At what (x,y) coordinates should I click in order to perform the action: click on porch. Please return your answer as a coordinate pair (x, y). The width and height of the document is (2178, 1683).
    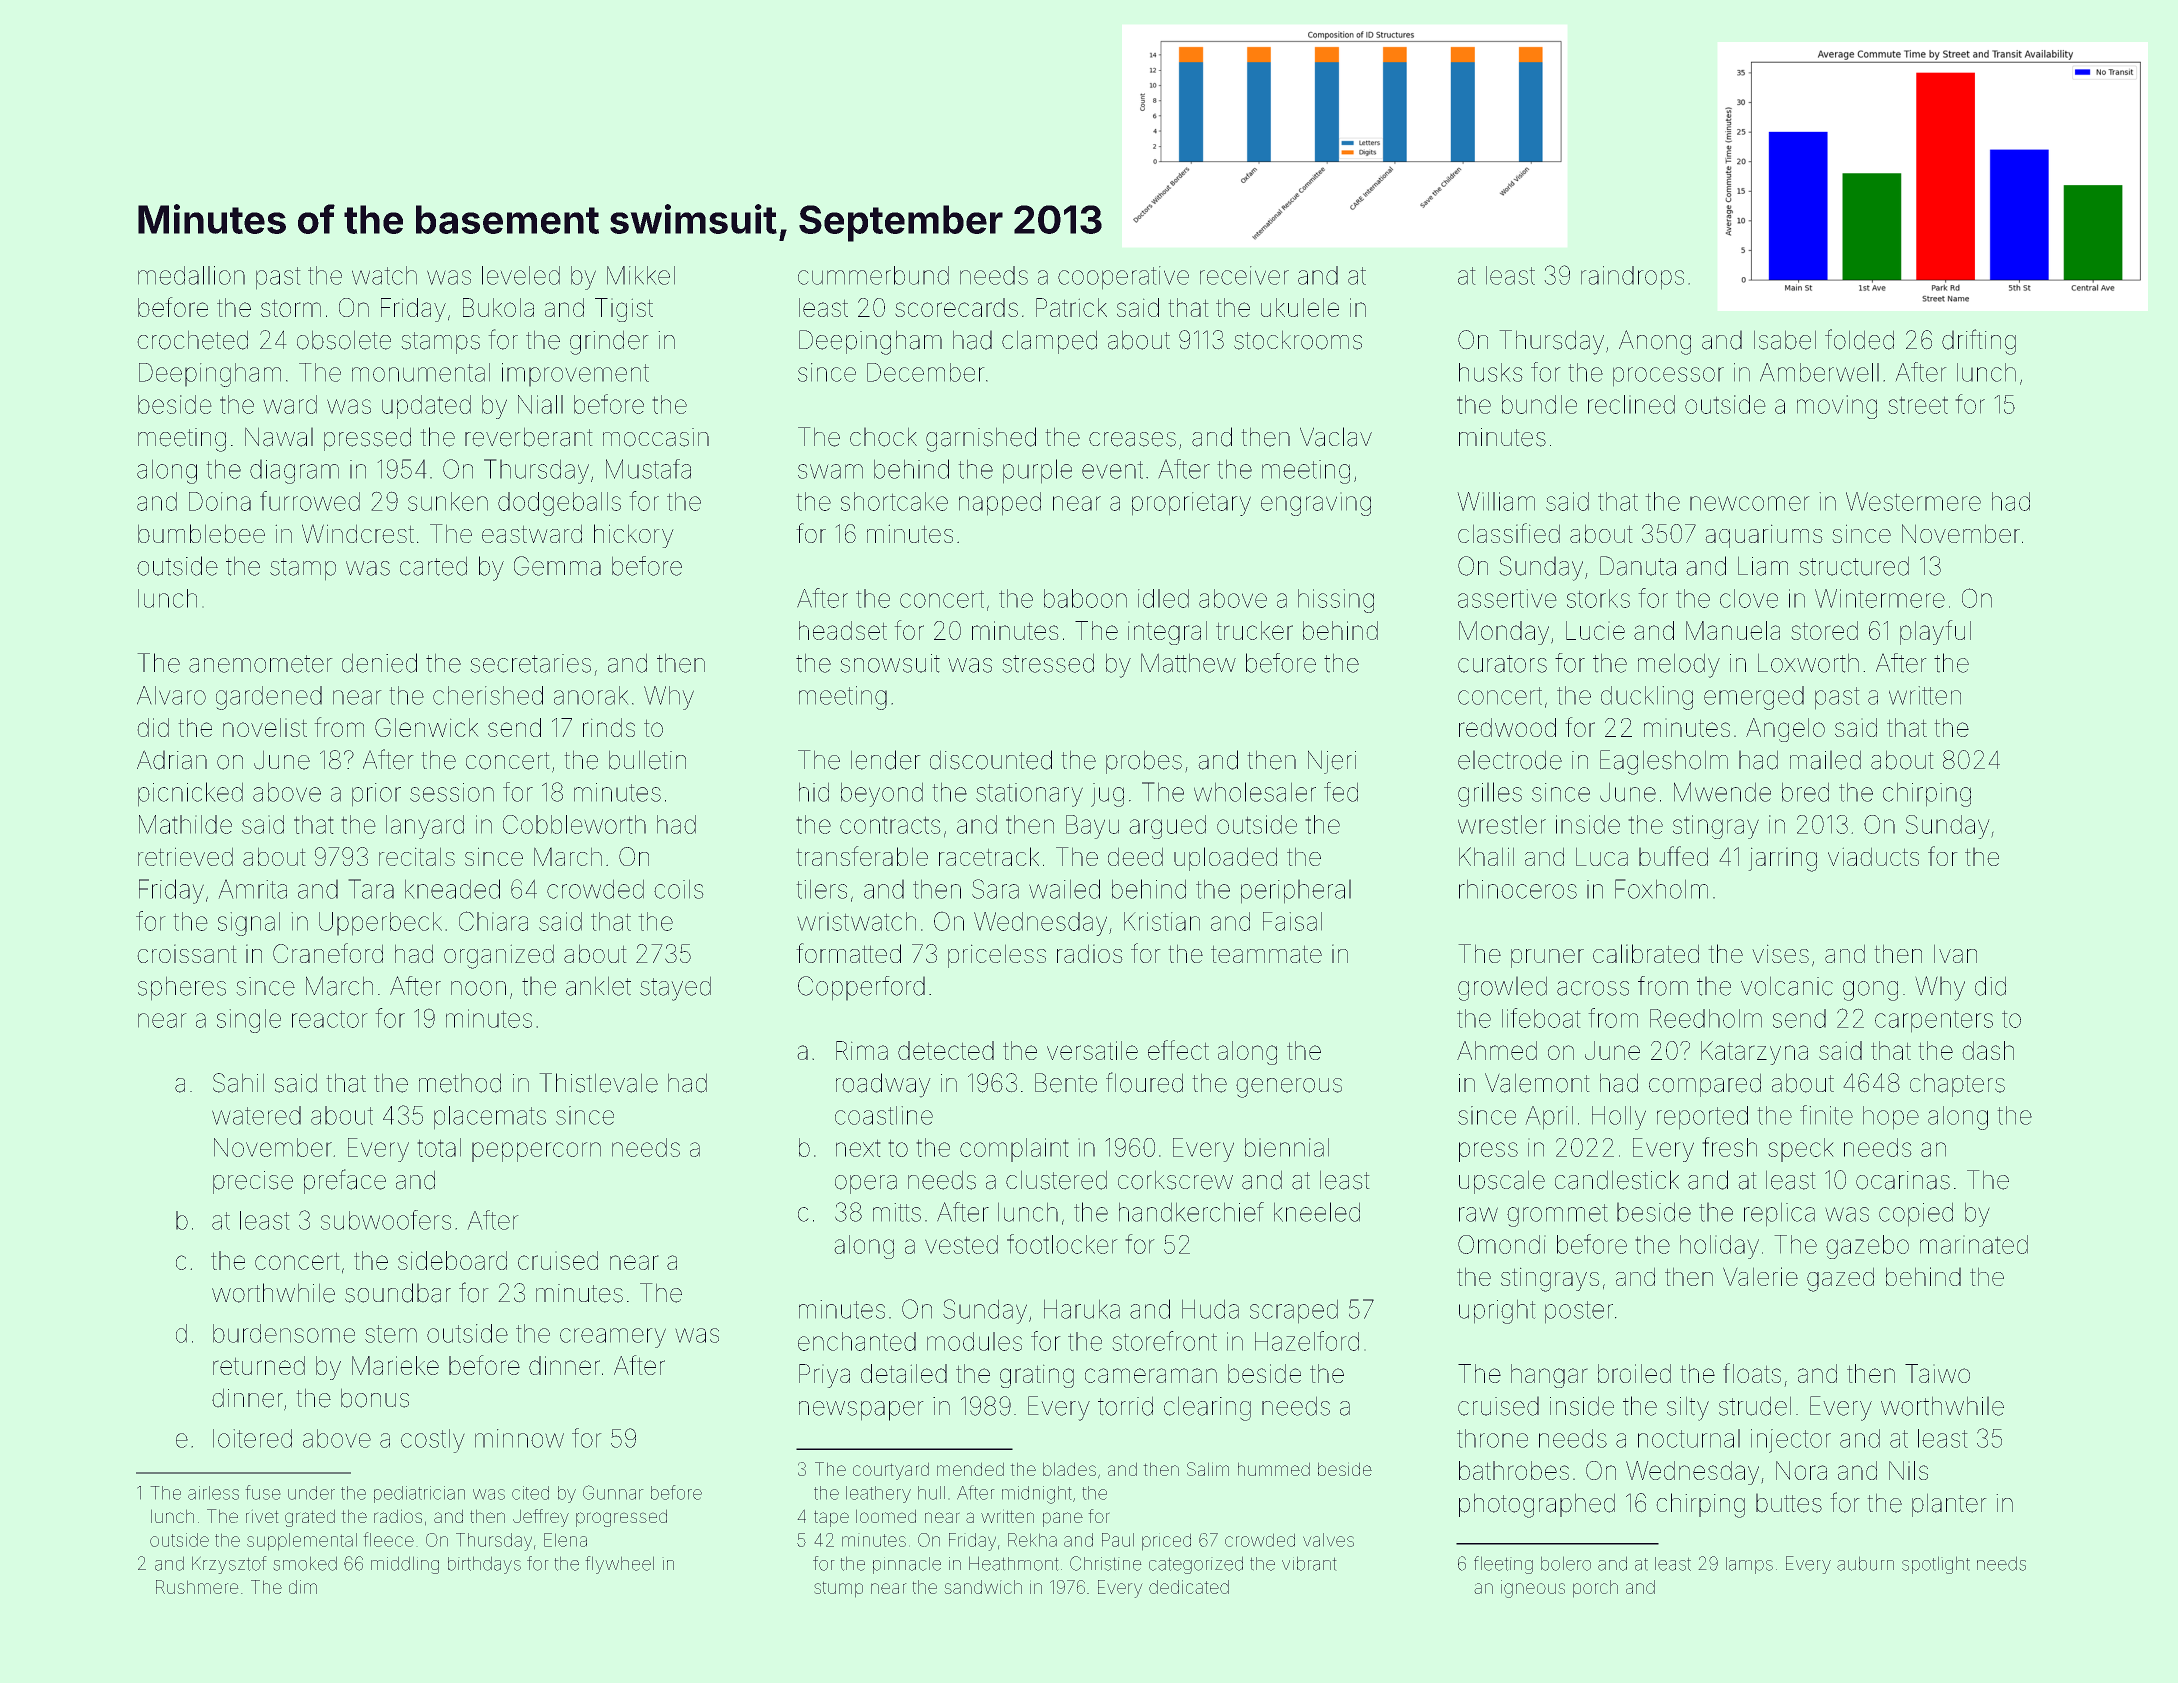
    Looking at the image, I should click on (1595, 1588).
